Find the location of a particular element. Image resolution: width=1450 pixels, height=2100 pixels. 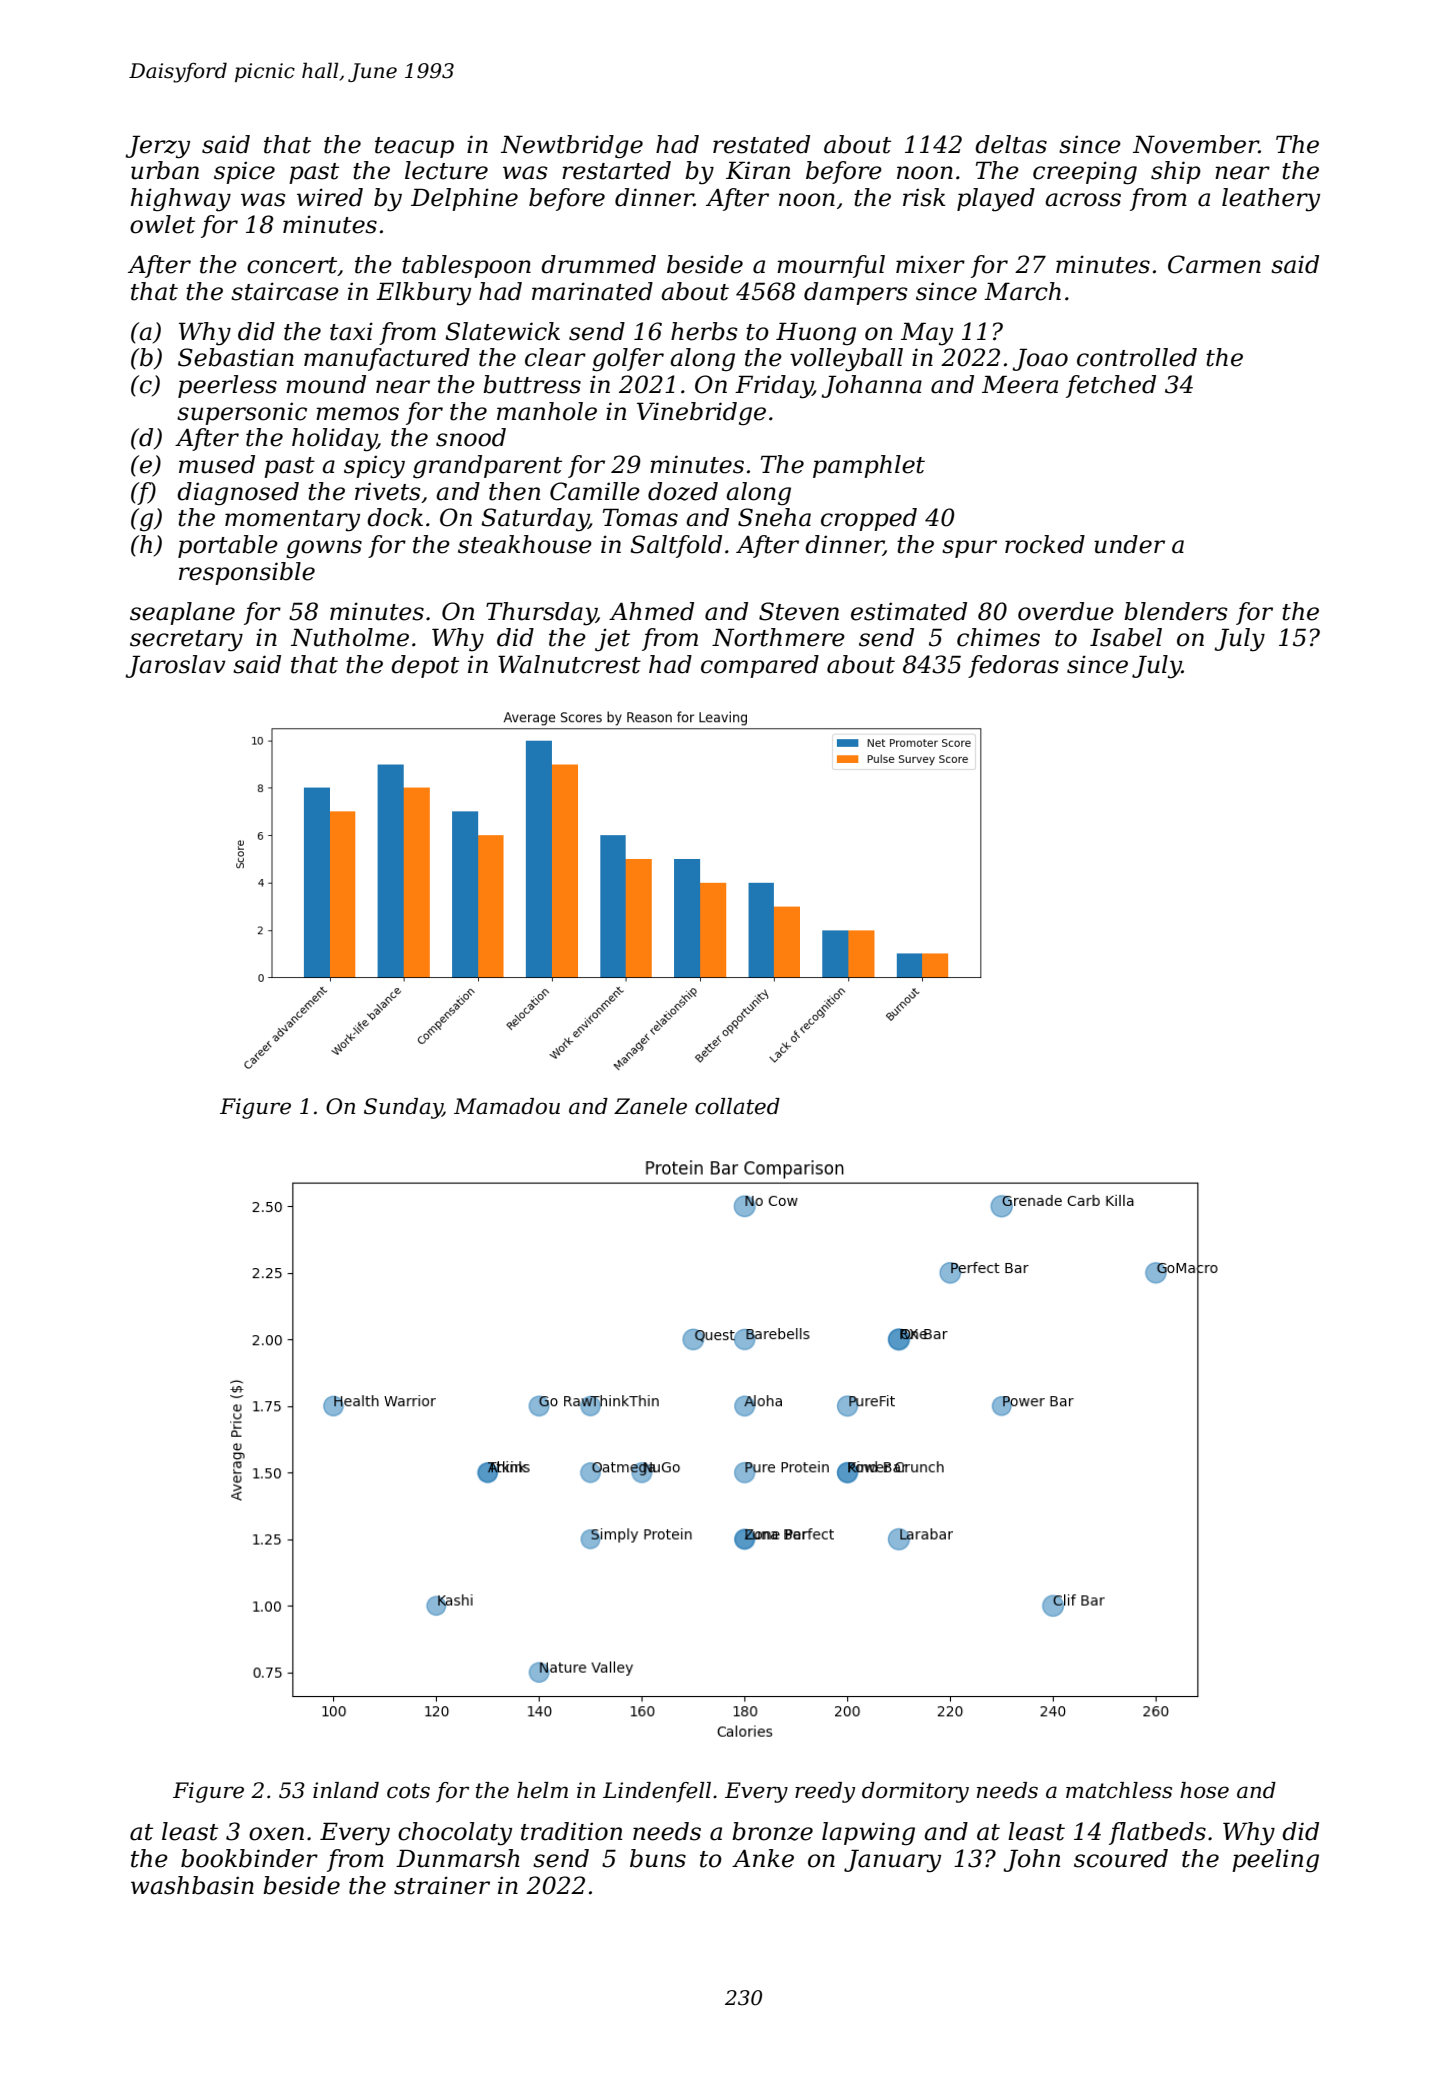

buns is located at coordinates (658, 1858).
